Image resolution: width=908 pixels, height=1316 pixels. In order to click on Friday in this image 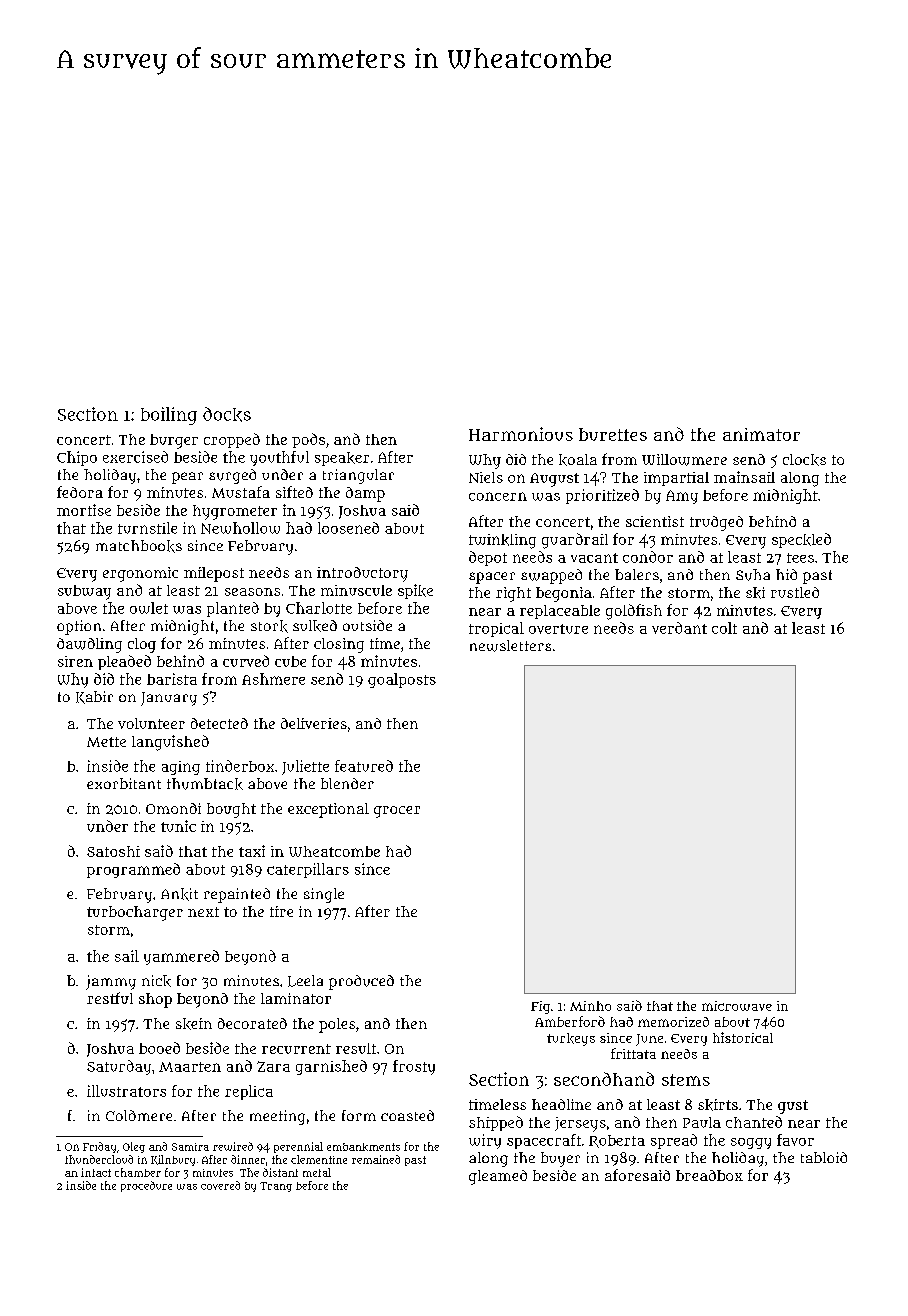, I will do `click(99, 1147)`.
